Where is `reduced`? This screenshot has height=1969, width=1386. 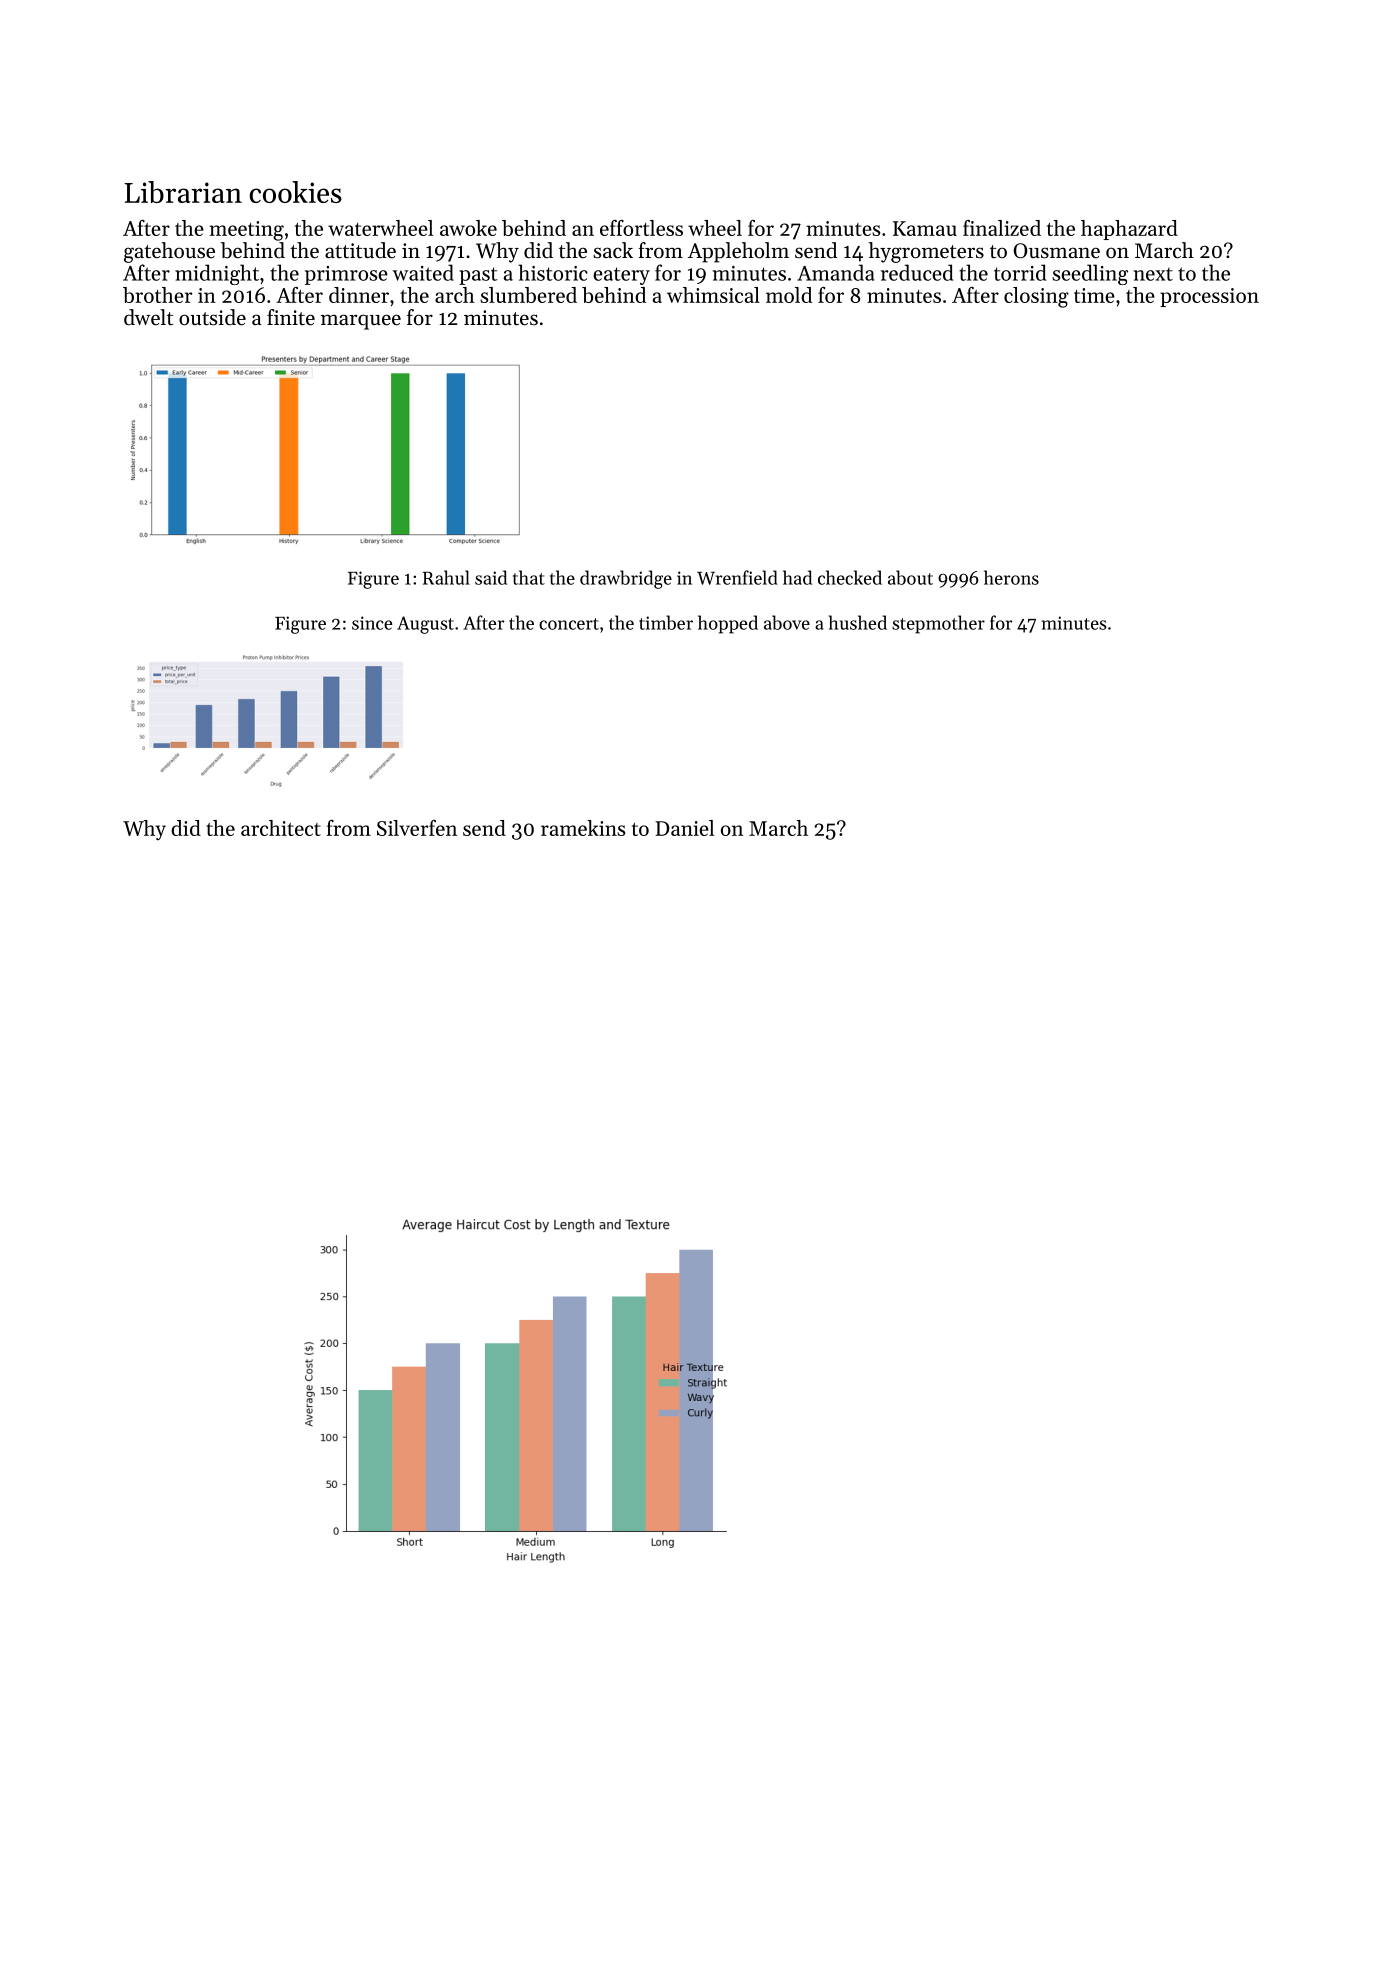 reduced is located at coordinates (917, 272).
